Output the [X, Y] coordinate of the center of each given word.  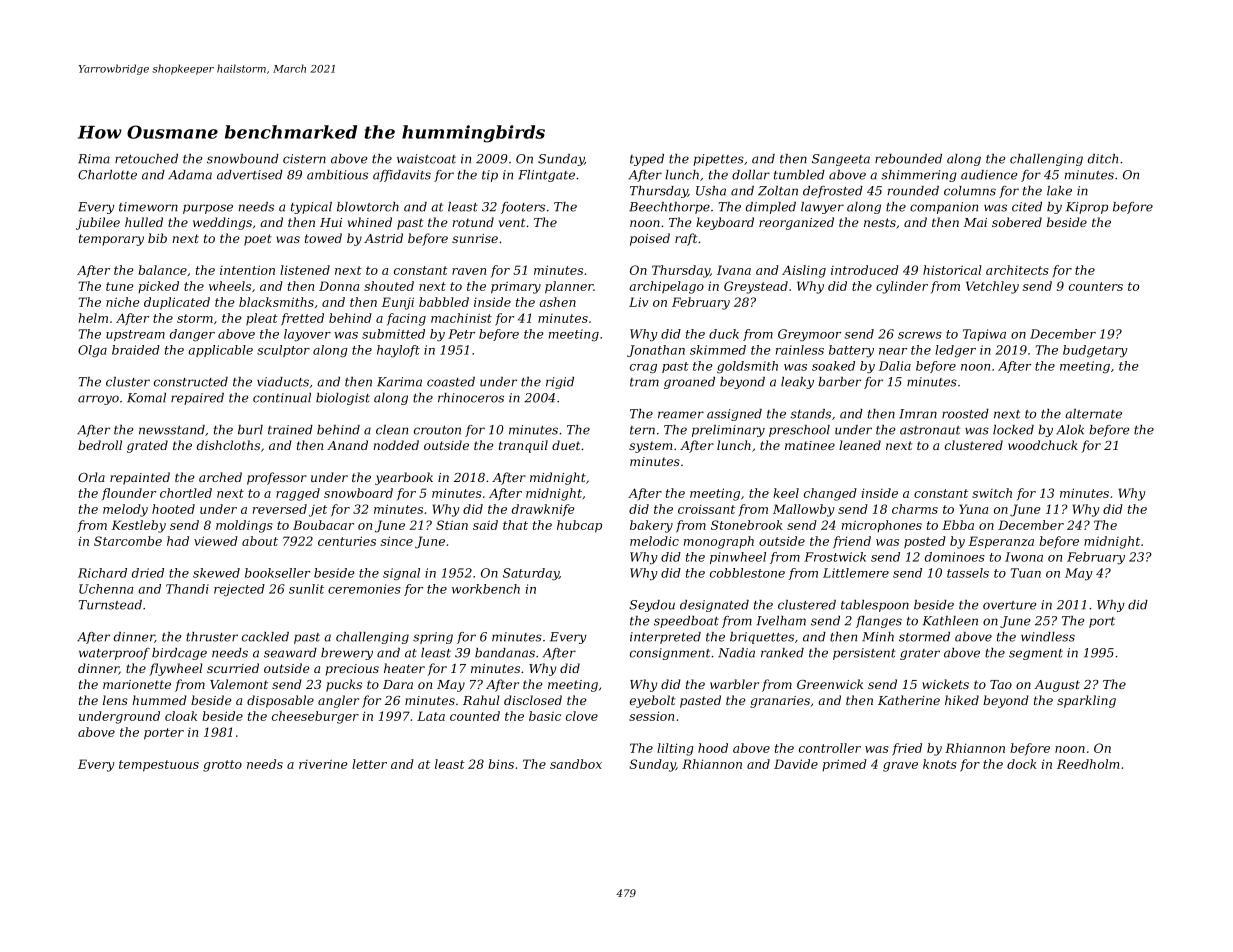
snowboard [358, 493]
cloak [181, 716]
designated [714, 606]
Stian [452, 525]
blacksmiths [276, 302]
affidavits [402, 176]
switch [992, 493]
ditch [1103, 159]
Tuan [1026, 573]
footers [523, 208]
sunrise [475, 238]
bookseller [277, 573]
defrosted [833, 192]
